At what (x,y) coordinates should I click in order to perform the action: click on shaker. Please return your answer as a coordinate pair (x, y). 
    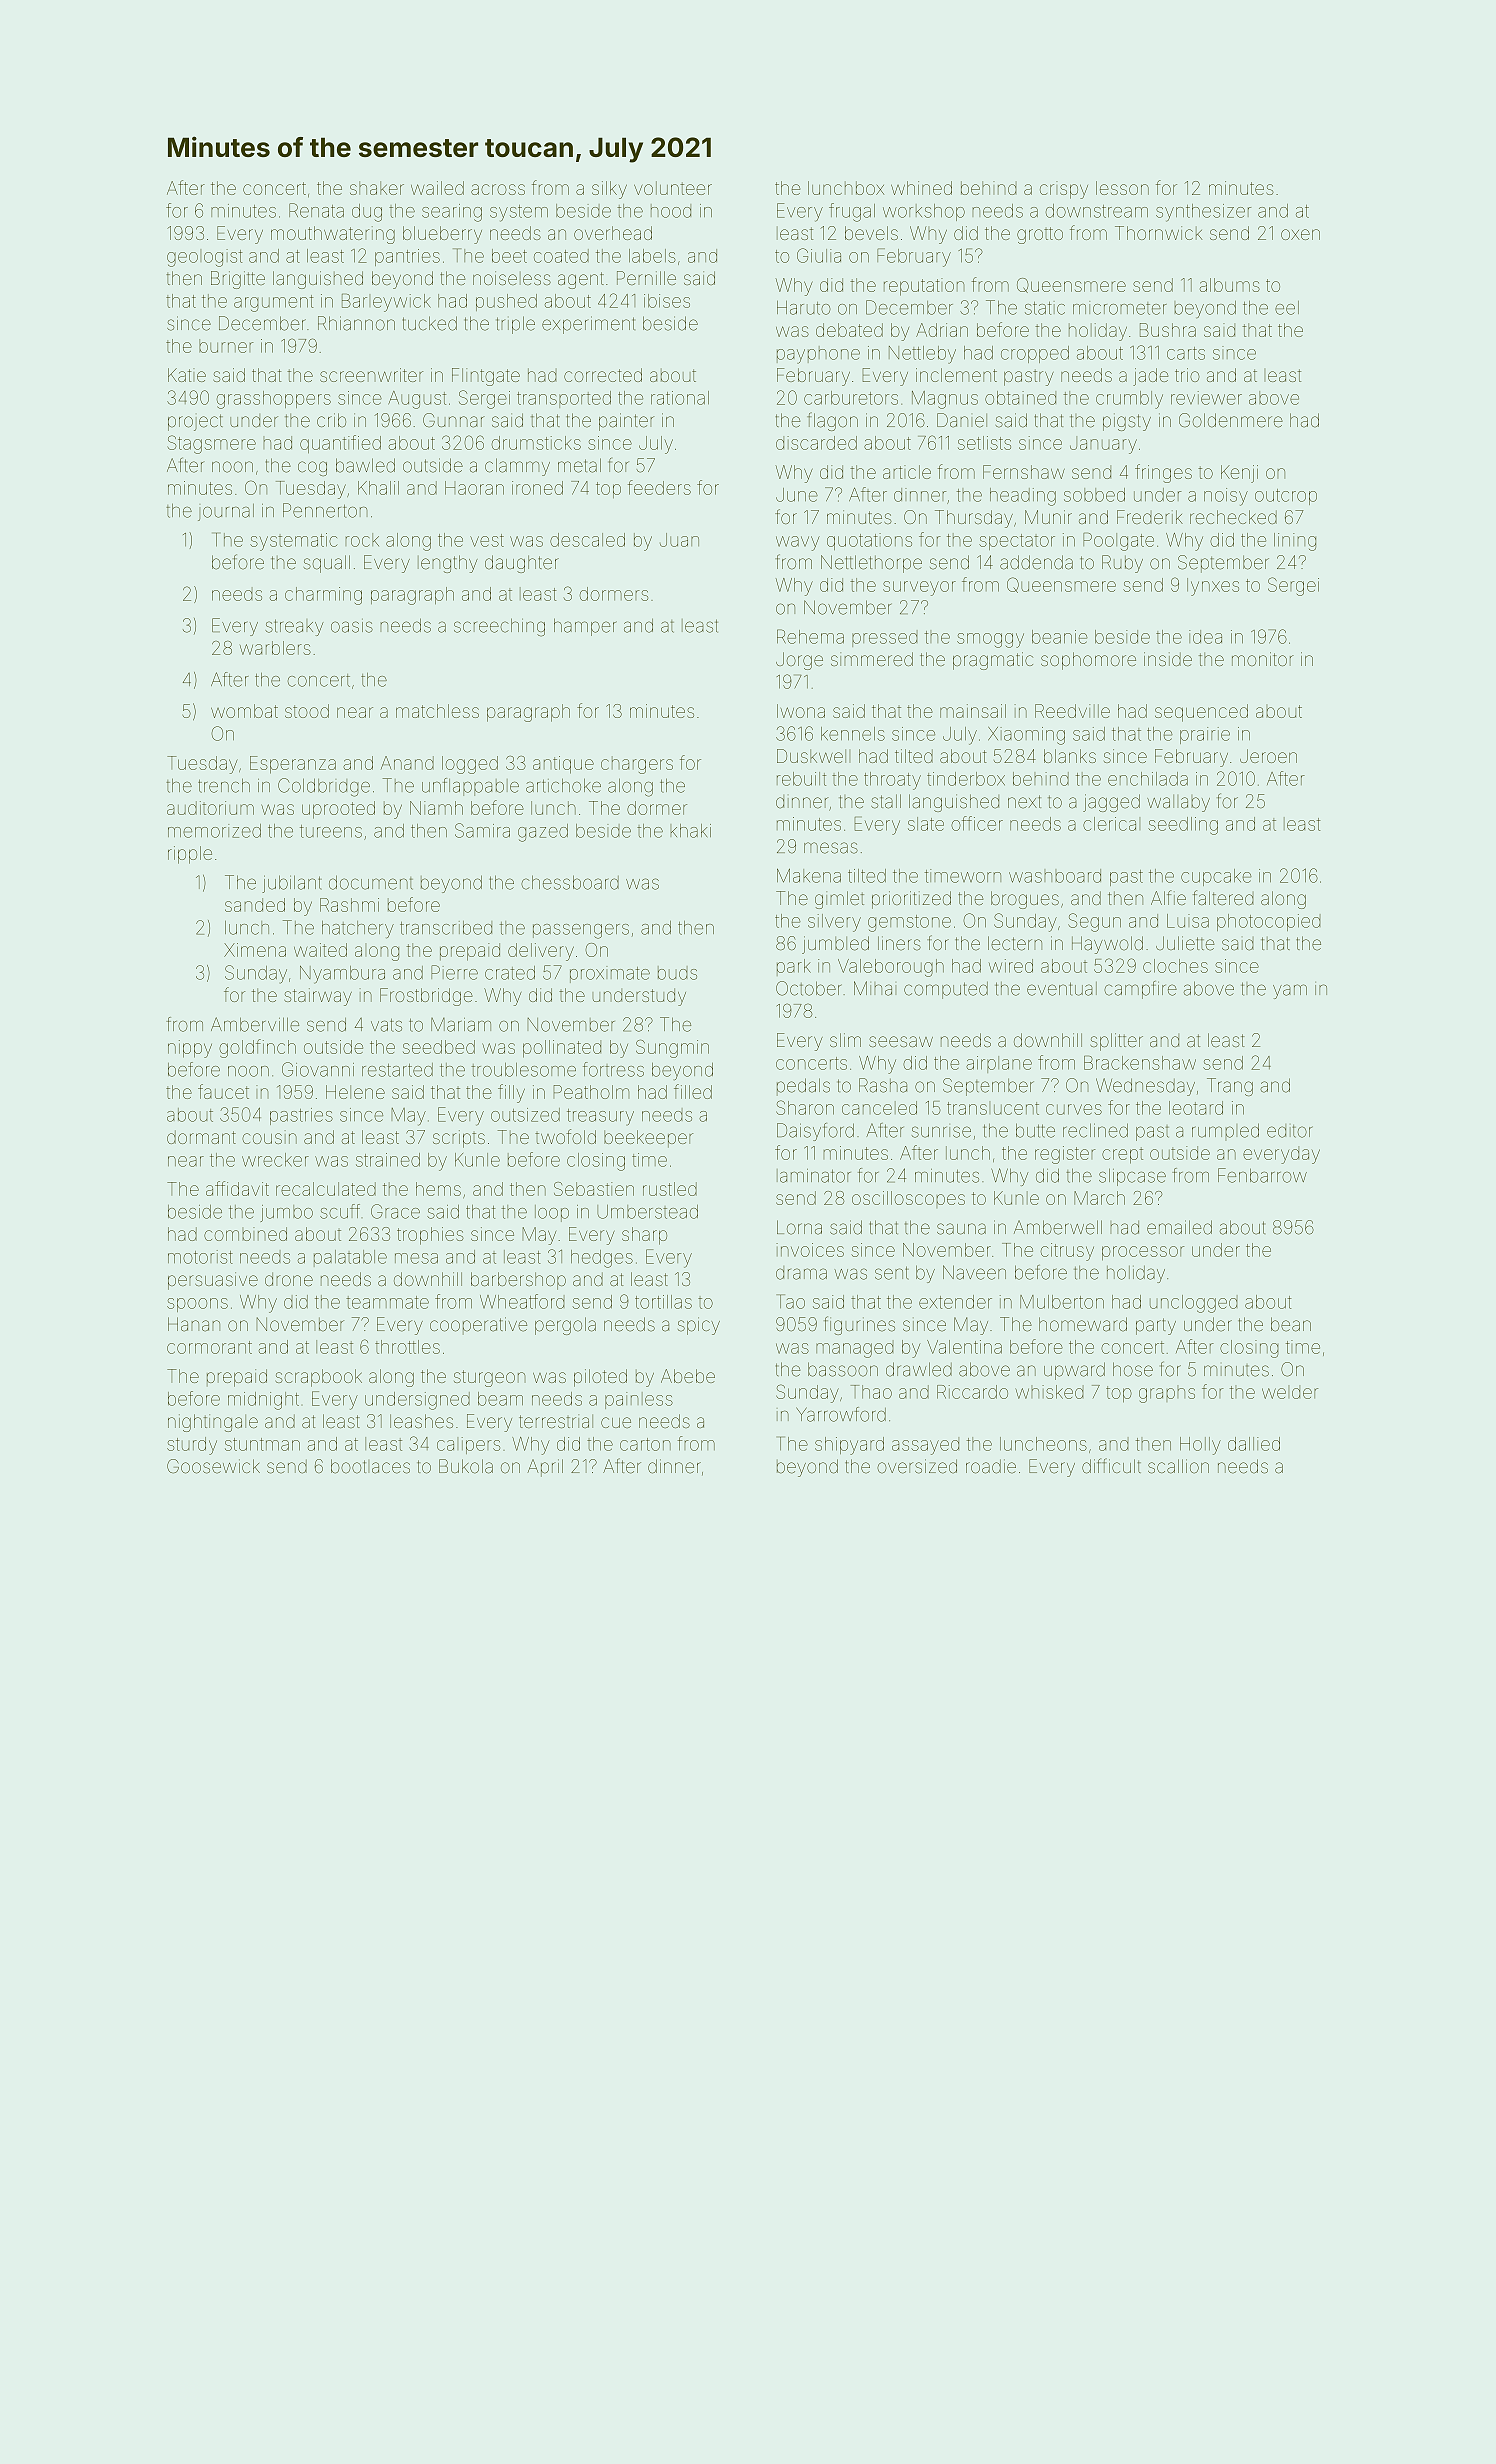
    Looking at the image, I should click on (377, 188).
